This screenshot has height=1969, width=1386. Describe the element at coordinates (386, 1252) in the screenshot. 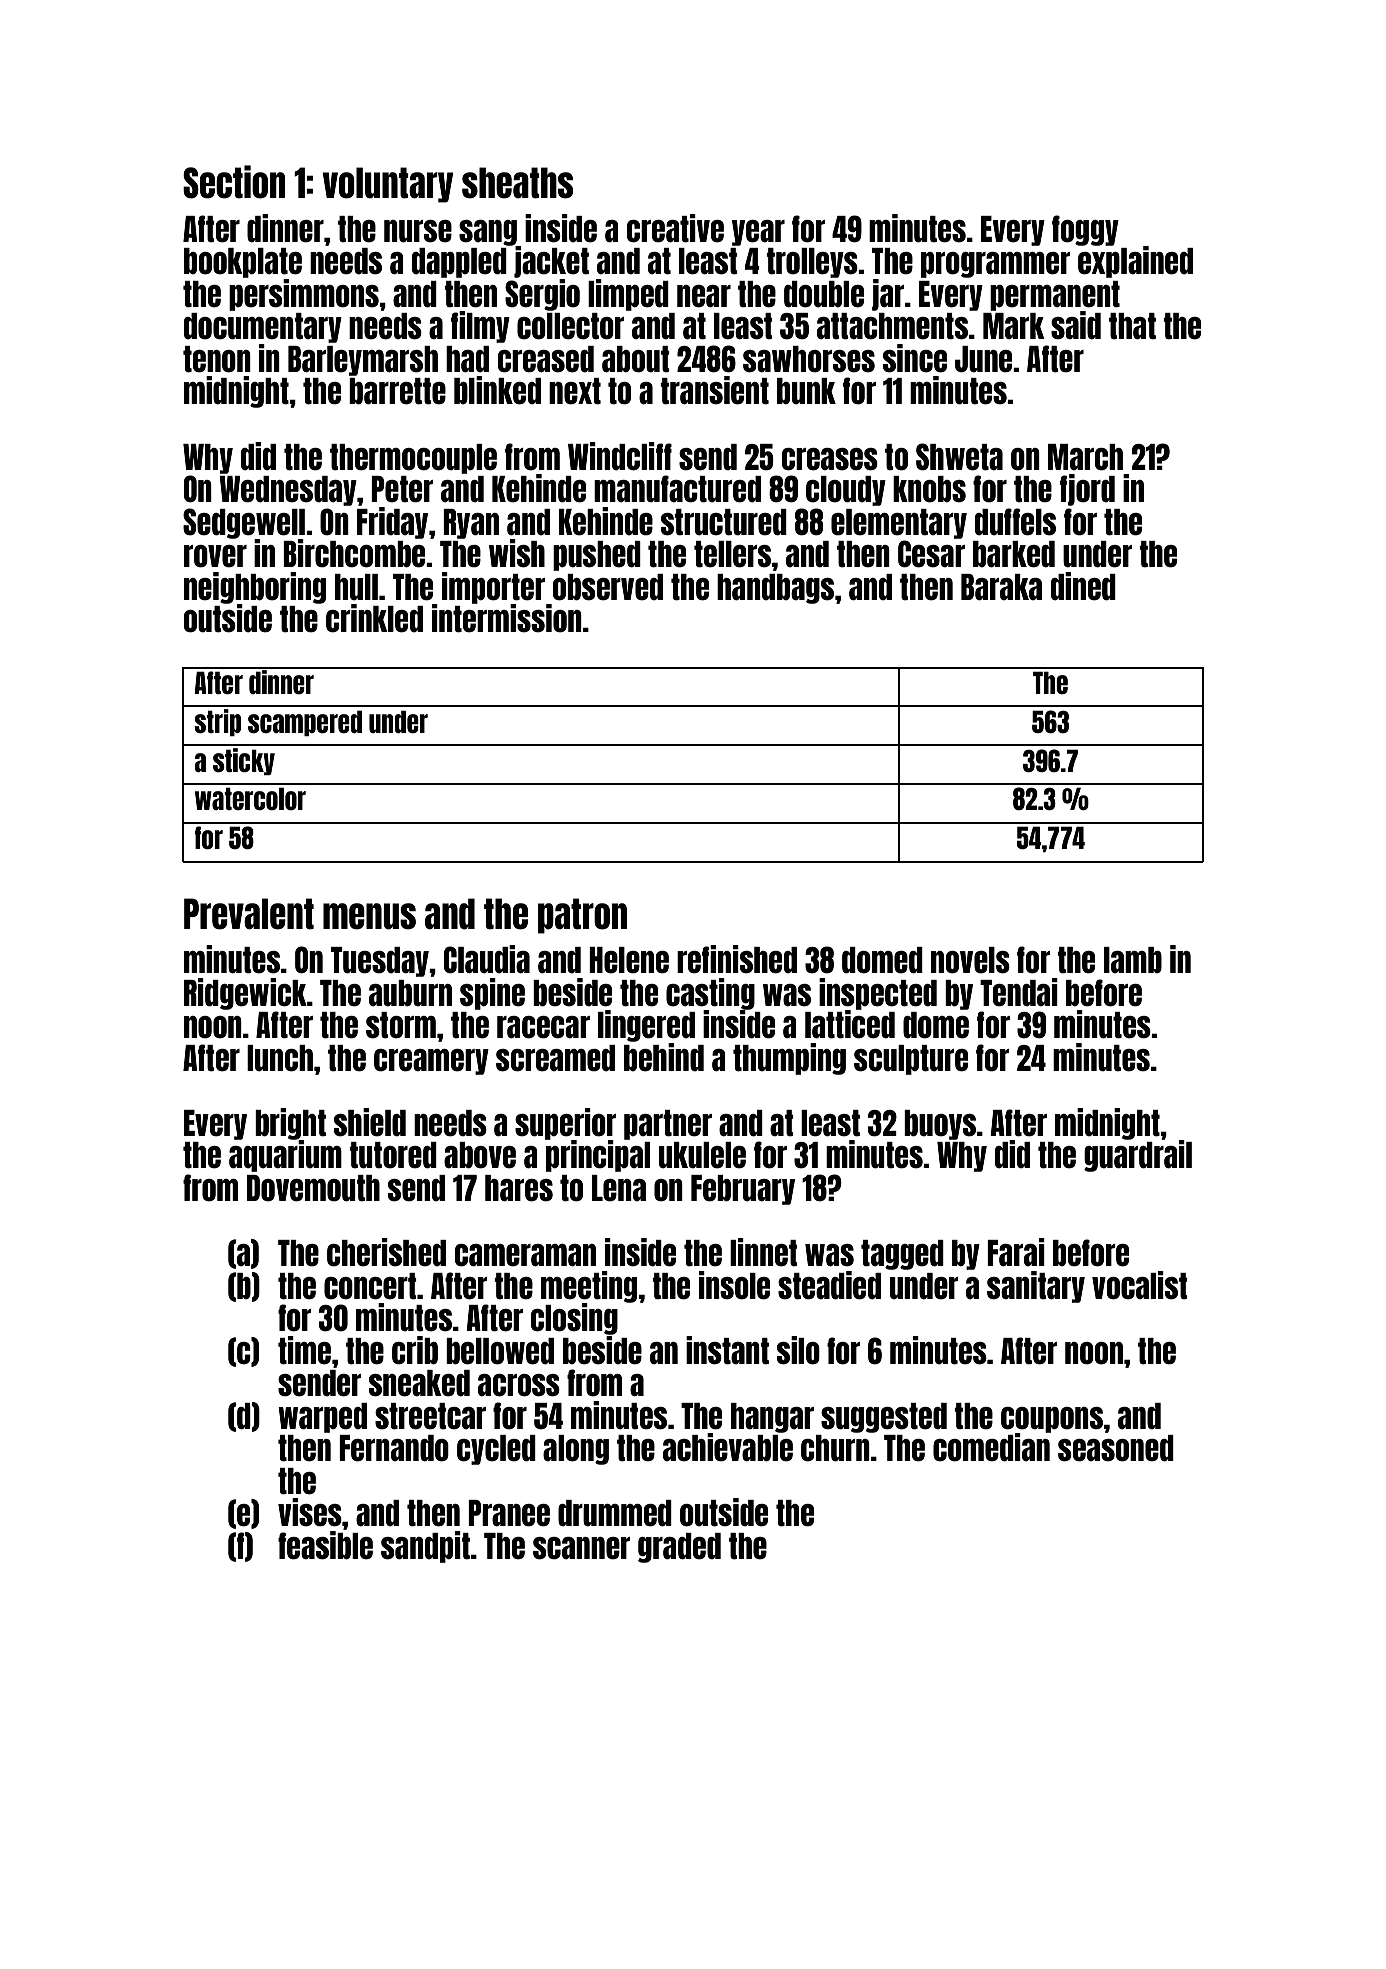

I see `cherished` at that location.
